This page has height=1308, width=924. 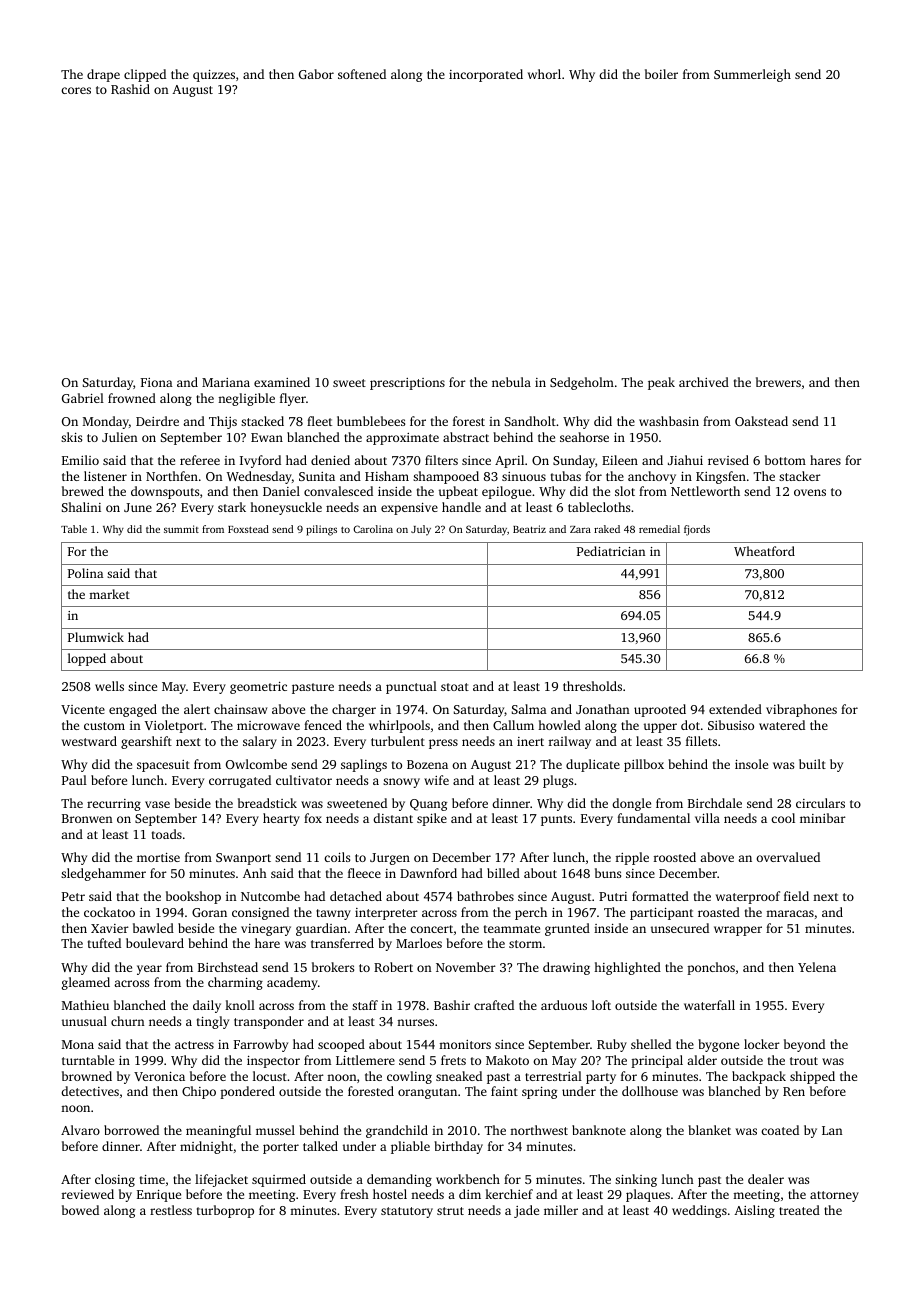 I want to click on Emilio, so click(x=80, y=460).
